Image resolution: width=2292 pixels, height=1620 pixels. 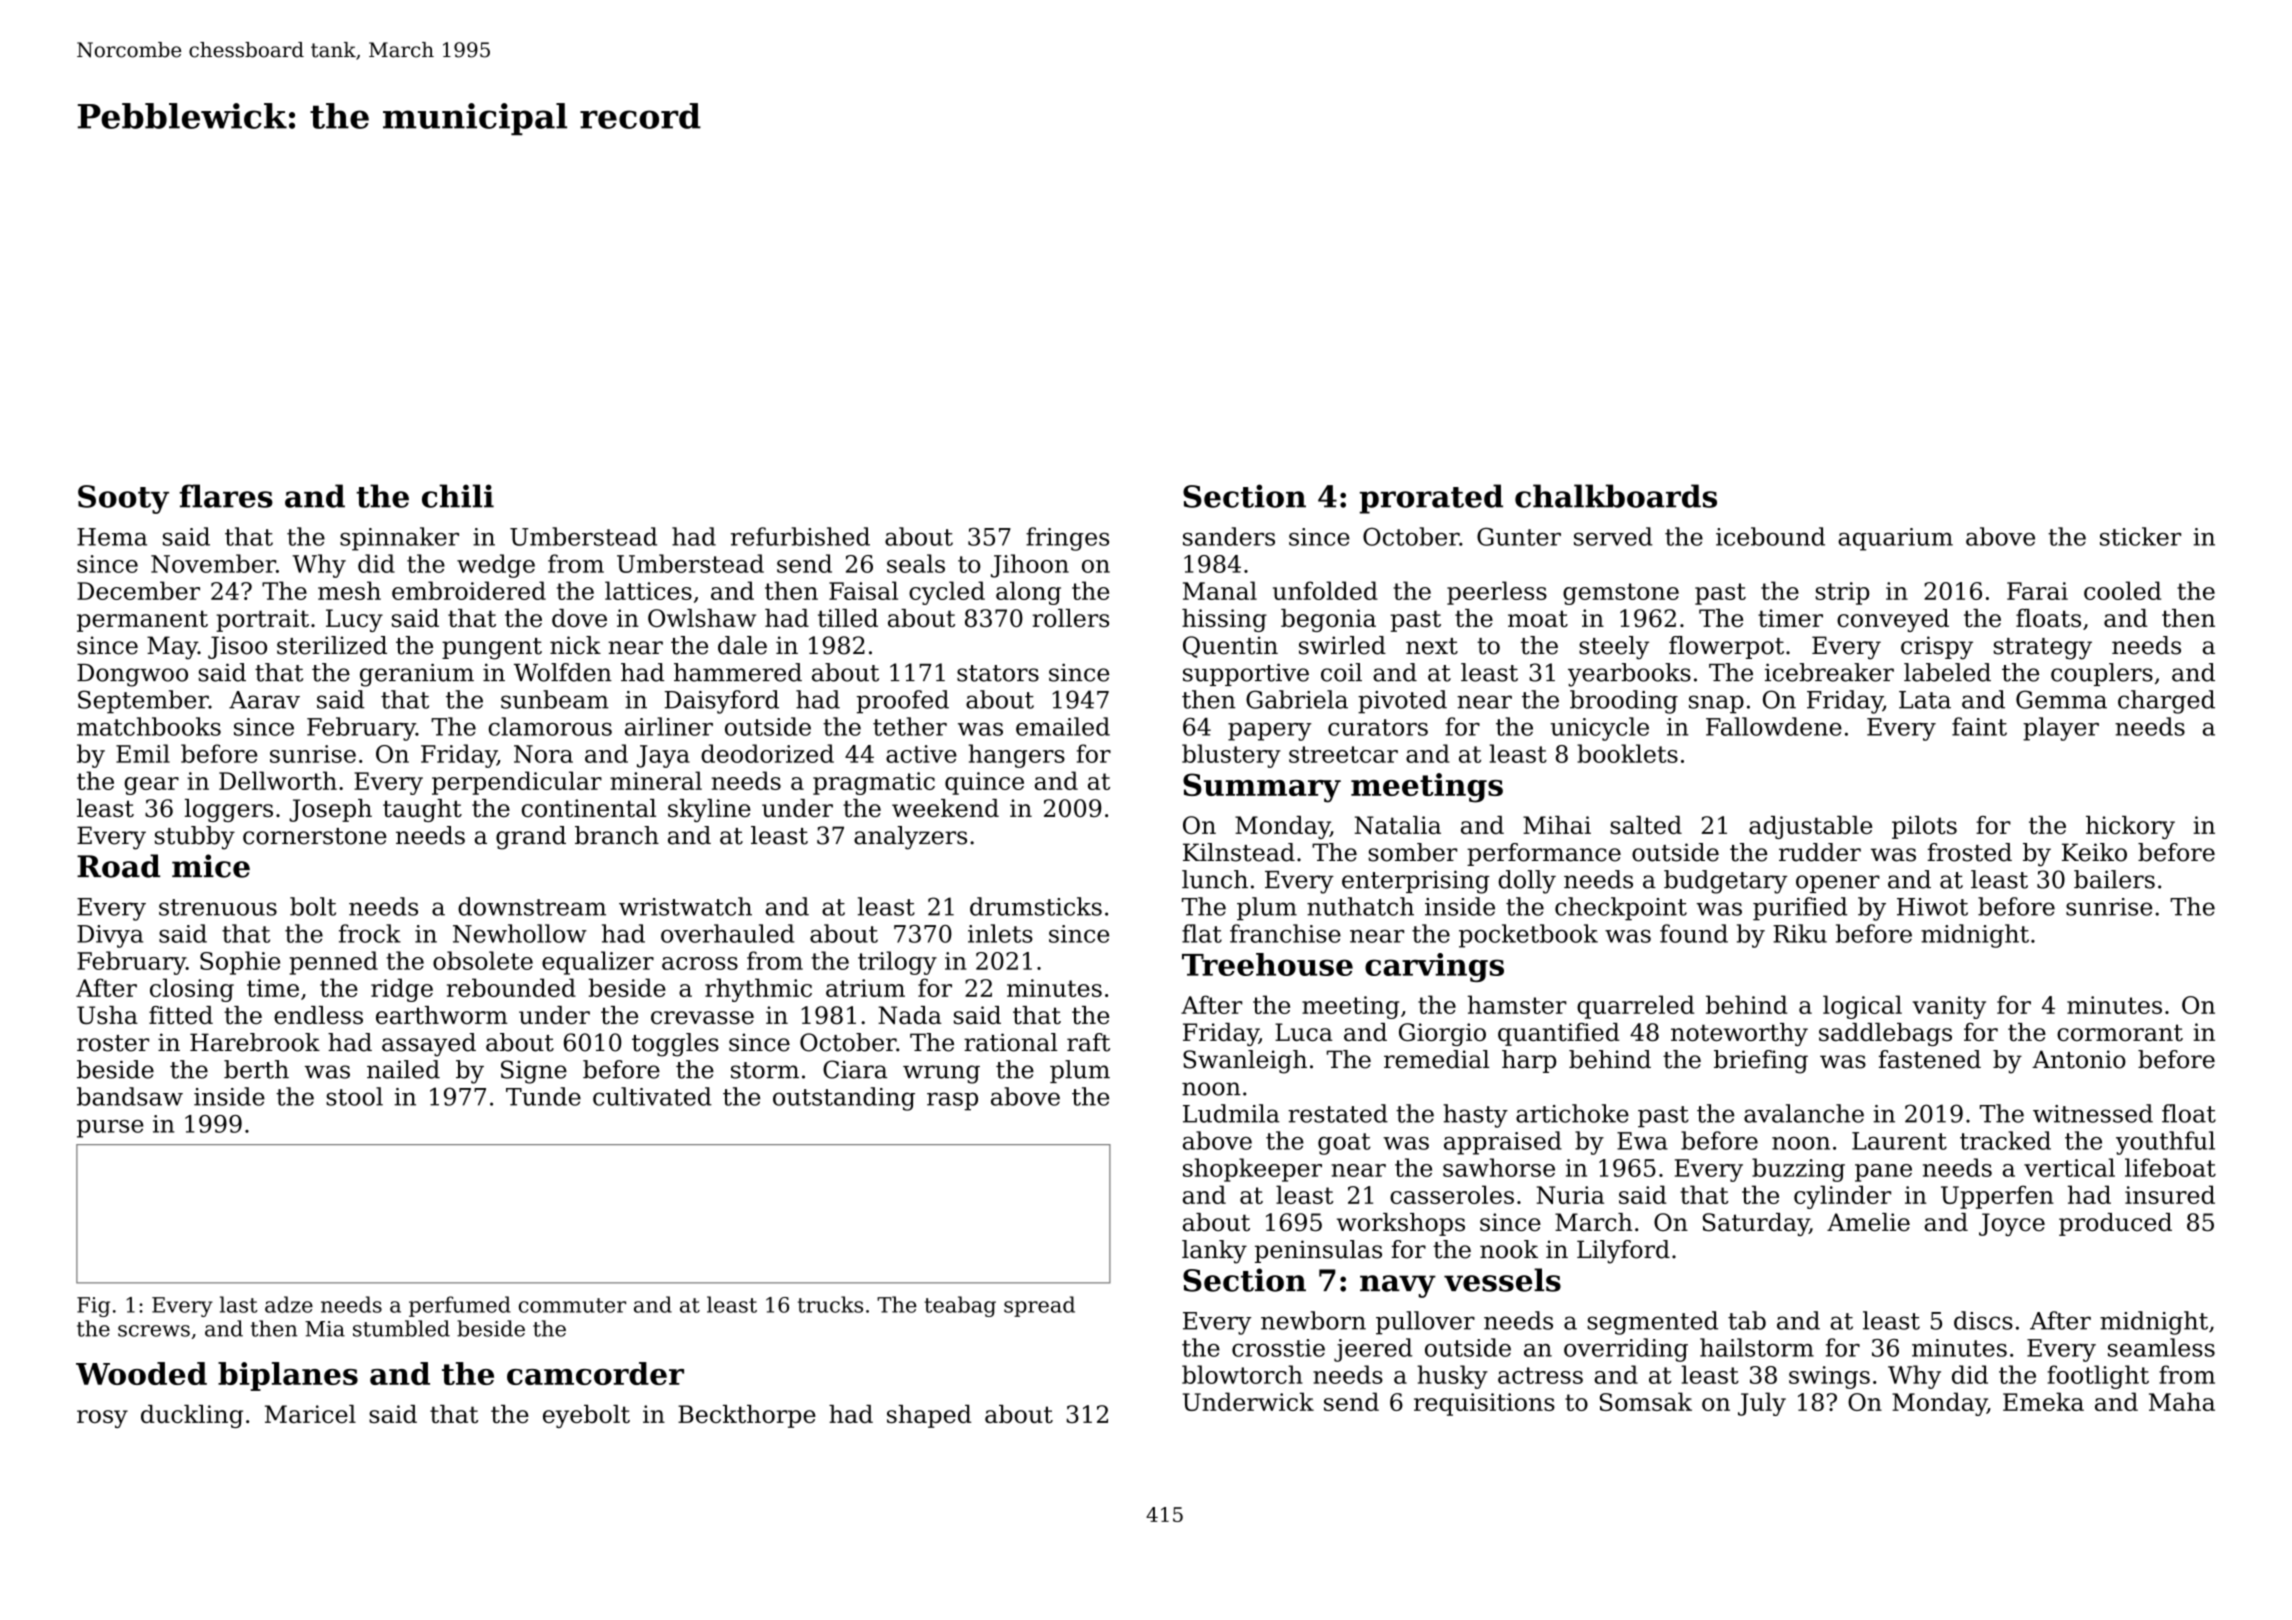 I want to click on permanent, so click(x=142, y=621).
